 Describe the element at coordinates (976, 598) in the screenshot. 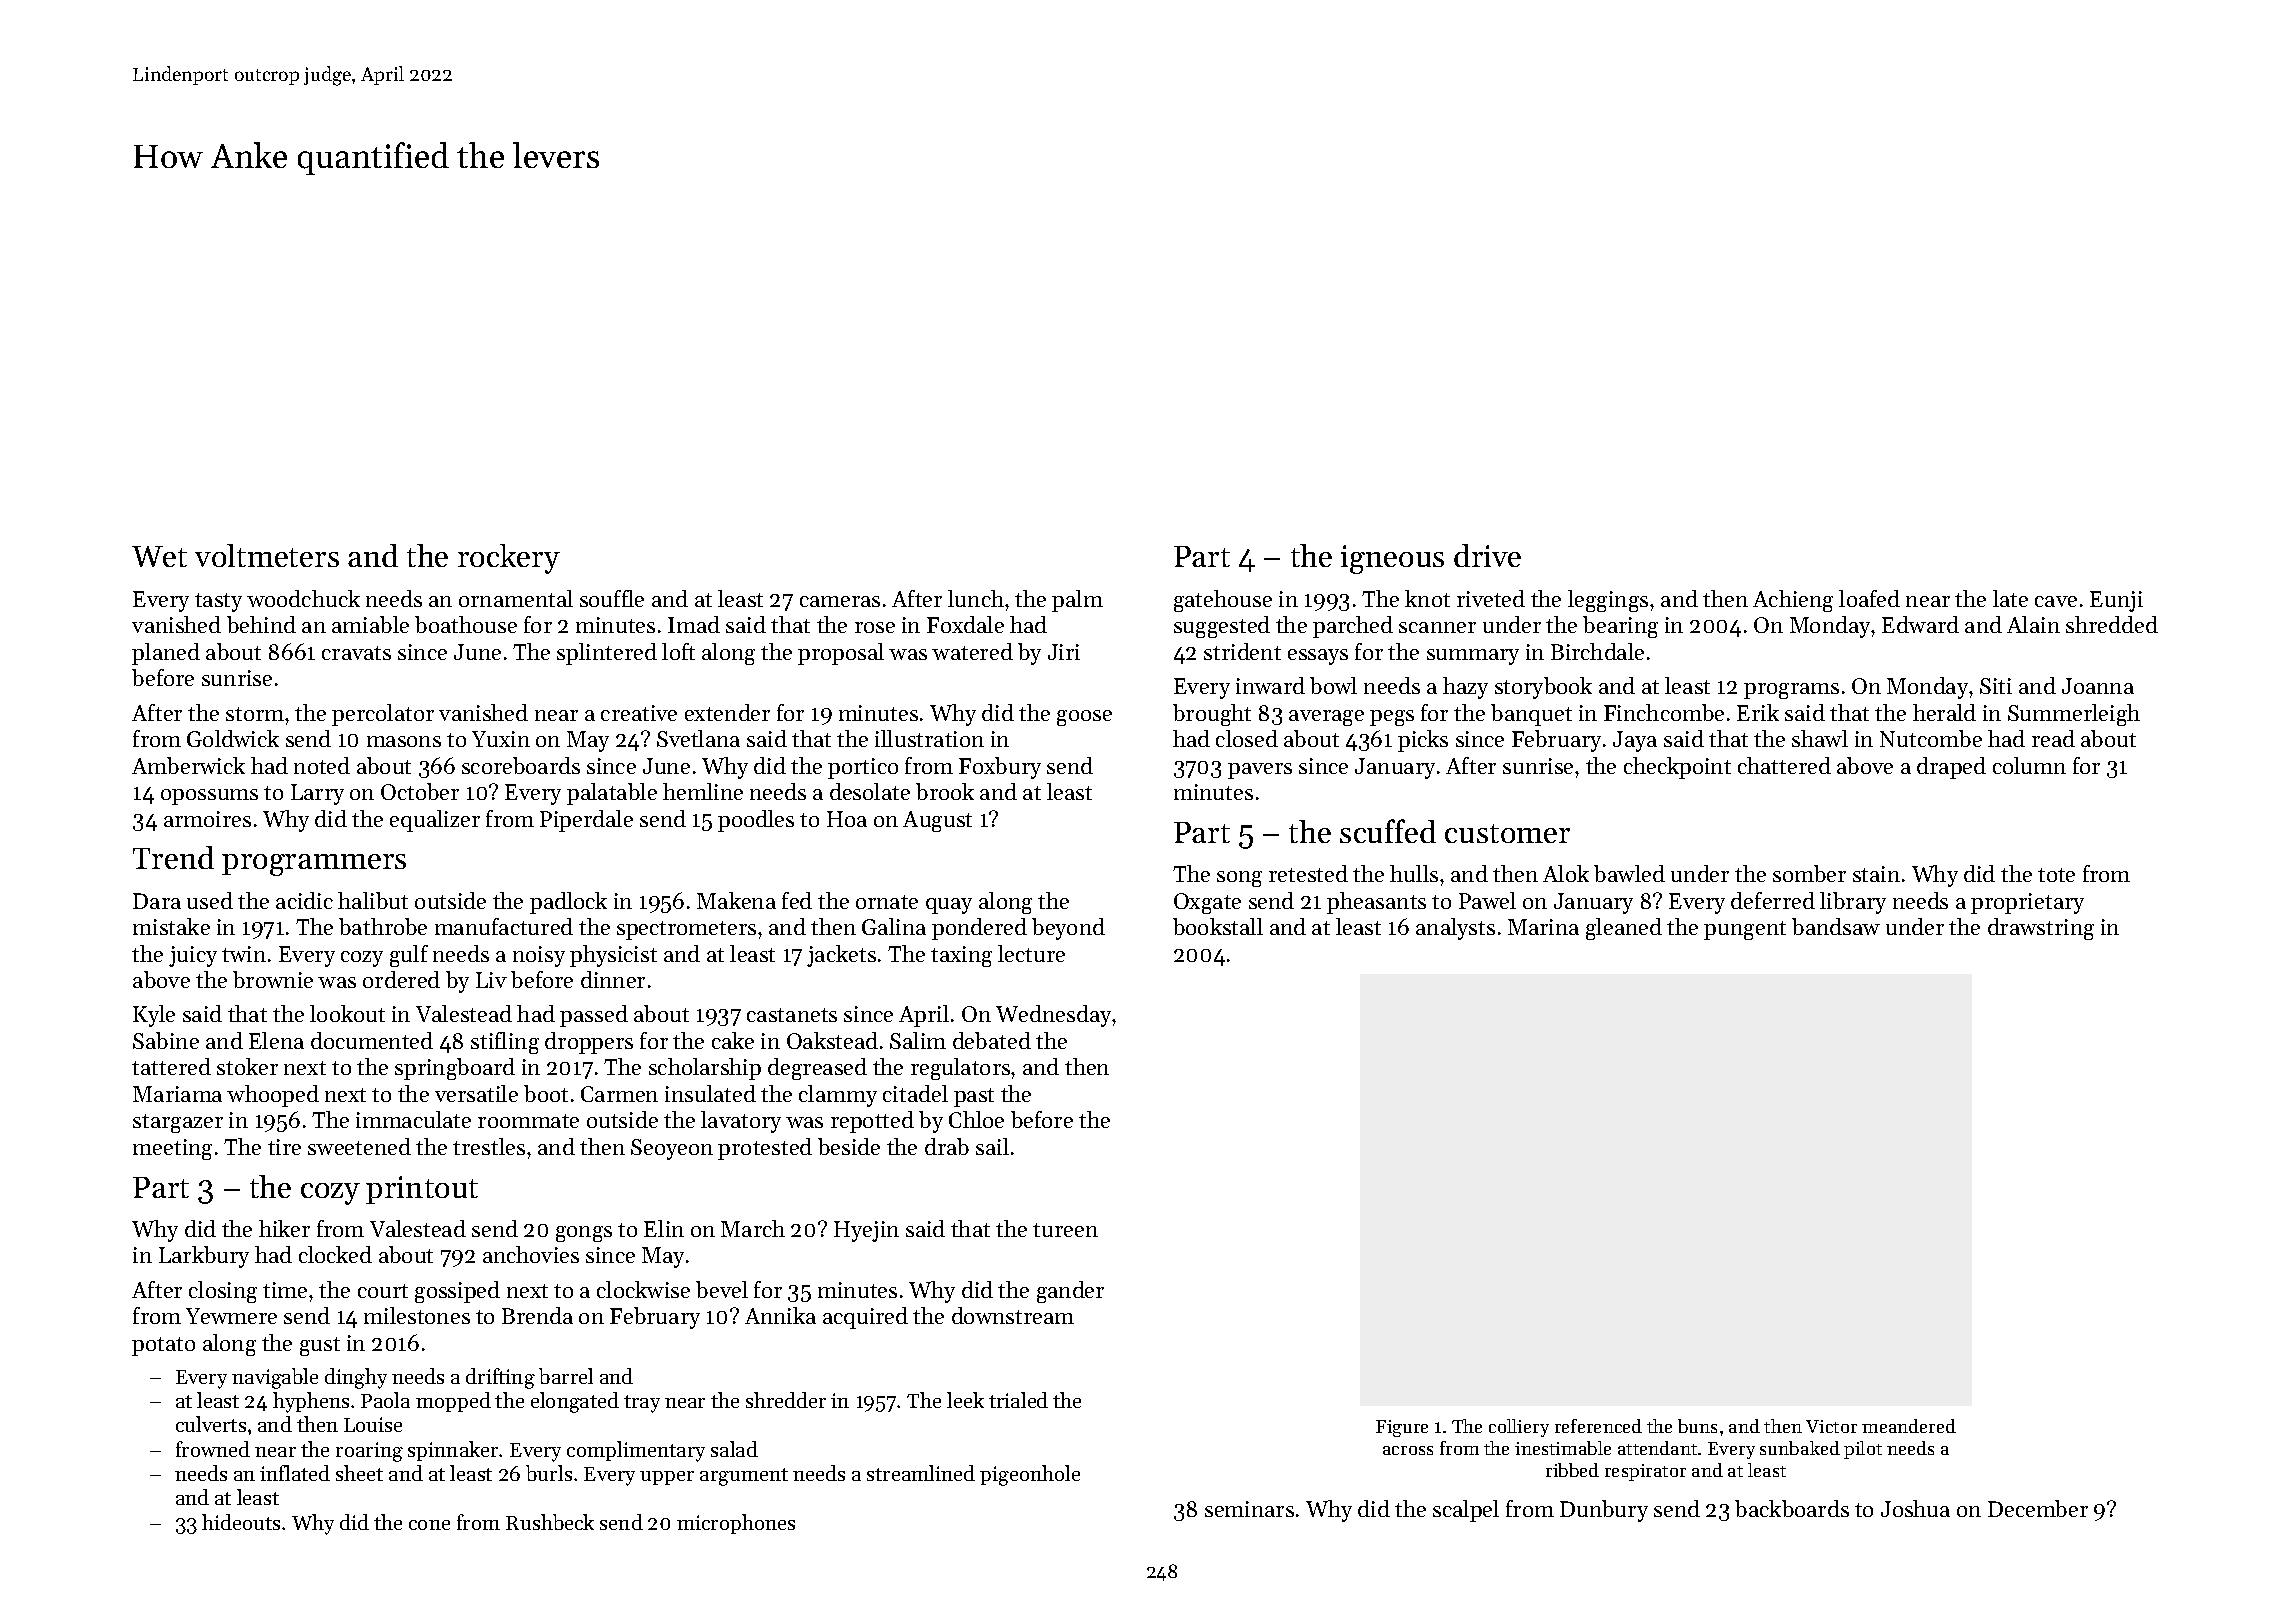

I see `lunch` at that location.
